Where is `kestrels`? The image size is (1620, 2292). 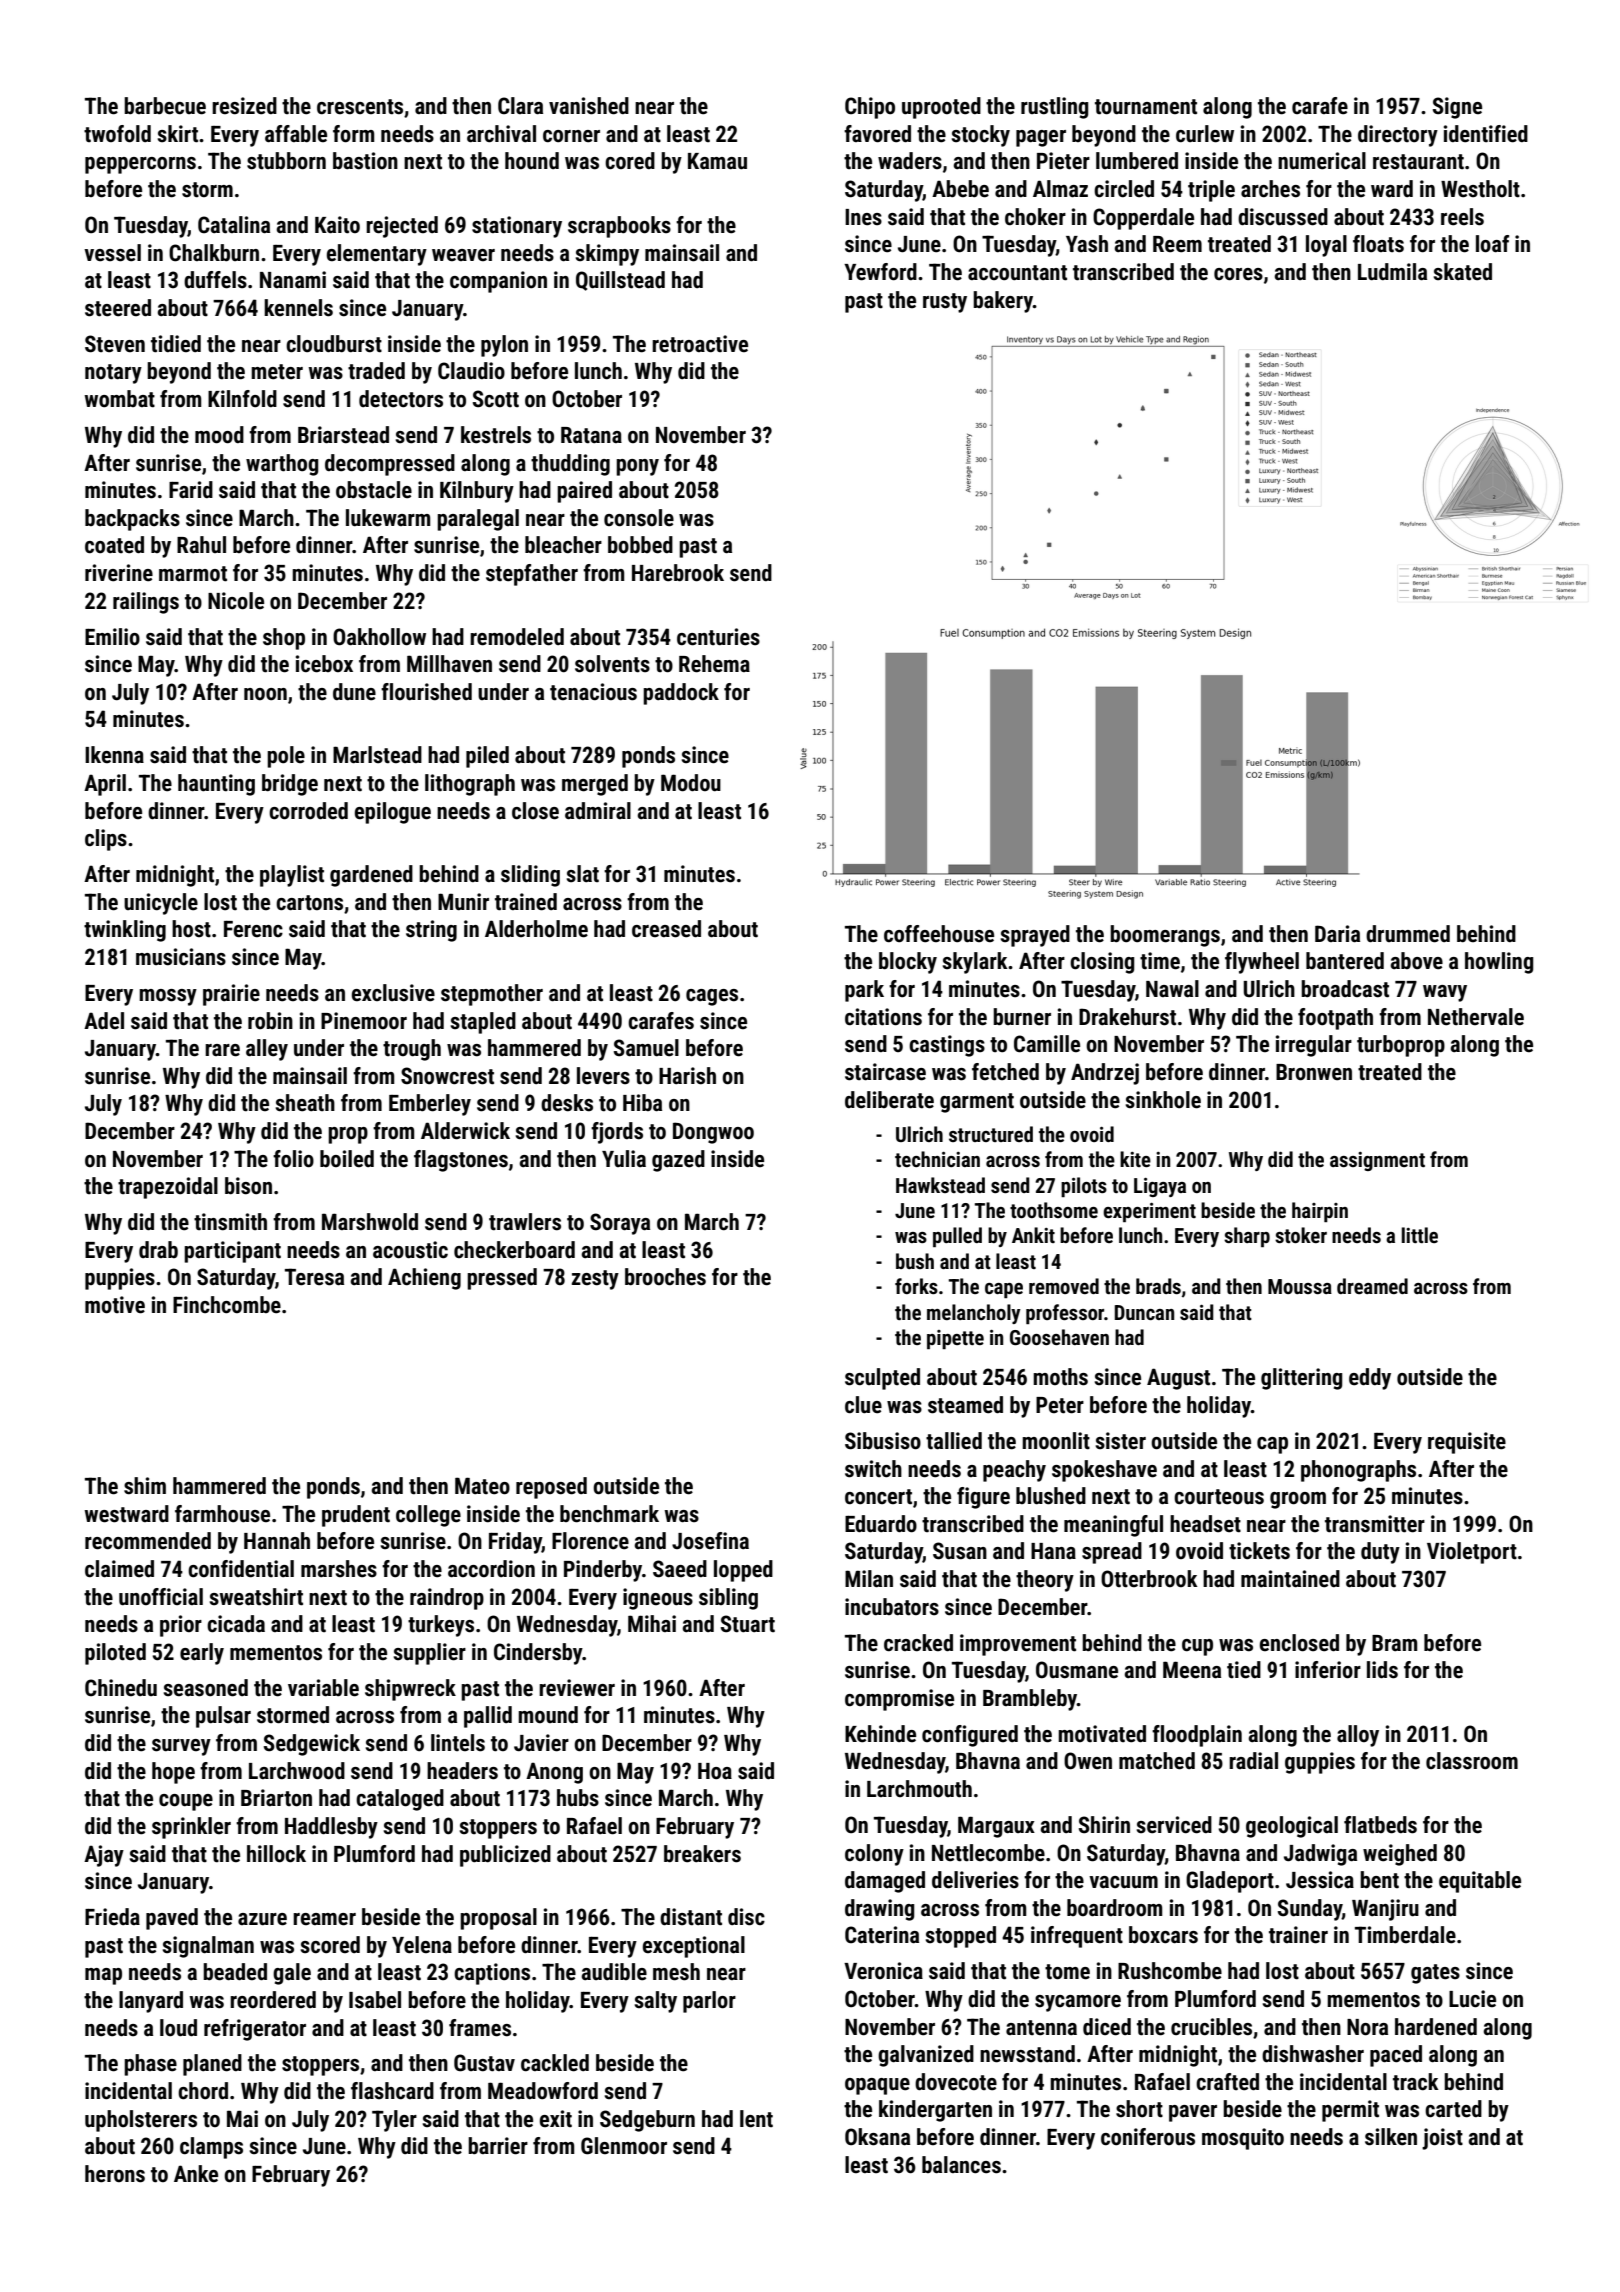 kestrels is located at coordinates (496, 435).
